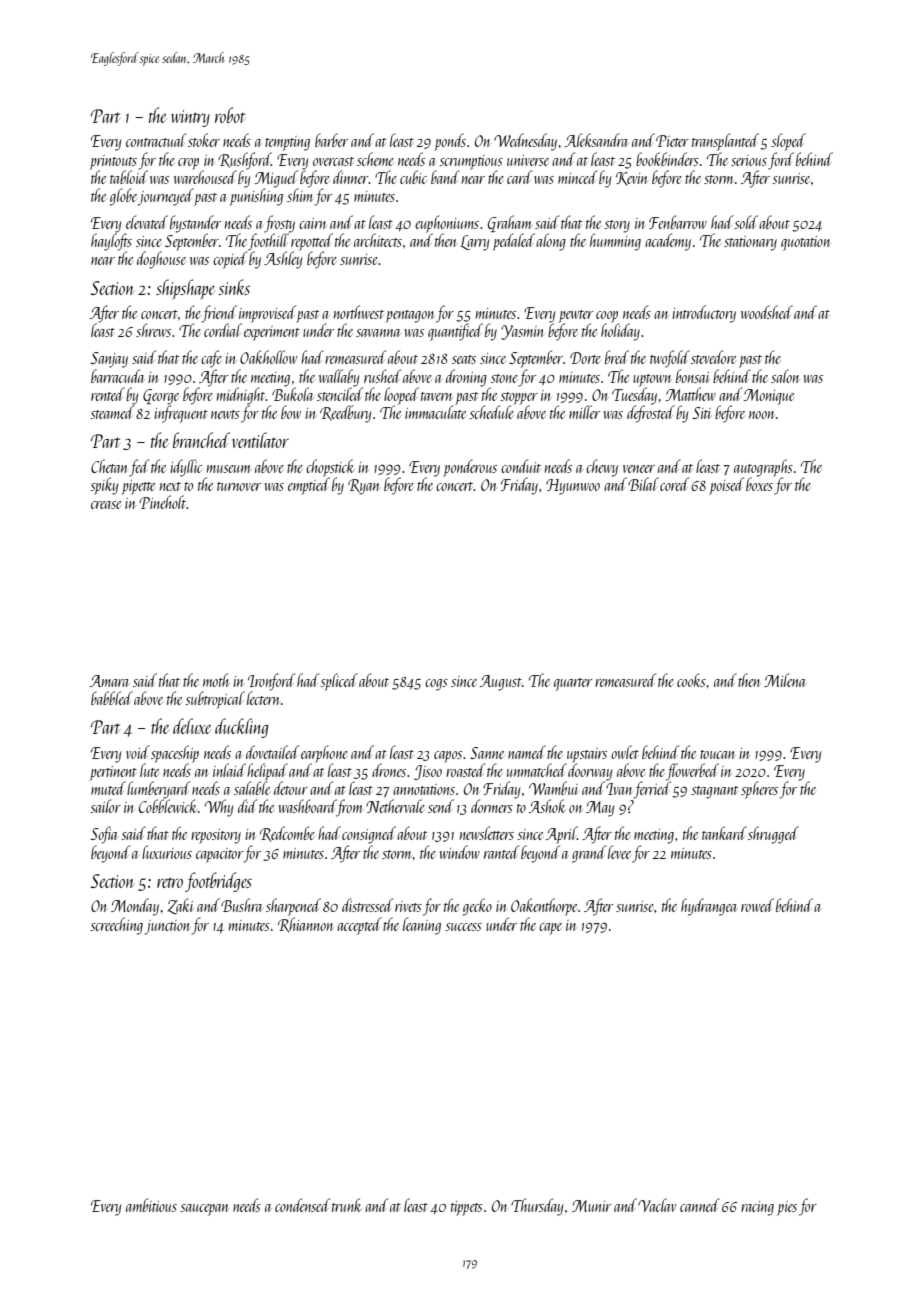 This document has height=1314, width=924. What do you see at coordinates (470, 468) in the document?
I see `ponderous` at bounding box center [470, 468].
